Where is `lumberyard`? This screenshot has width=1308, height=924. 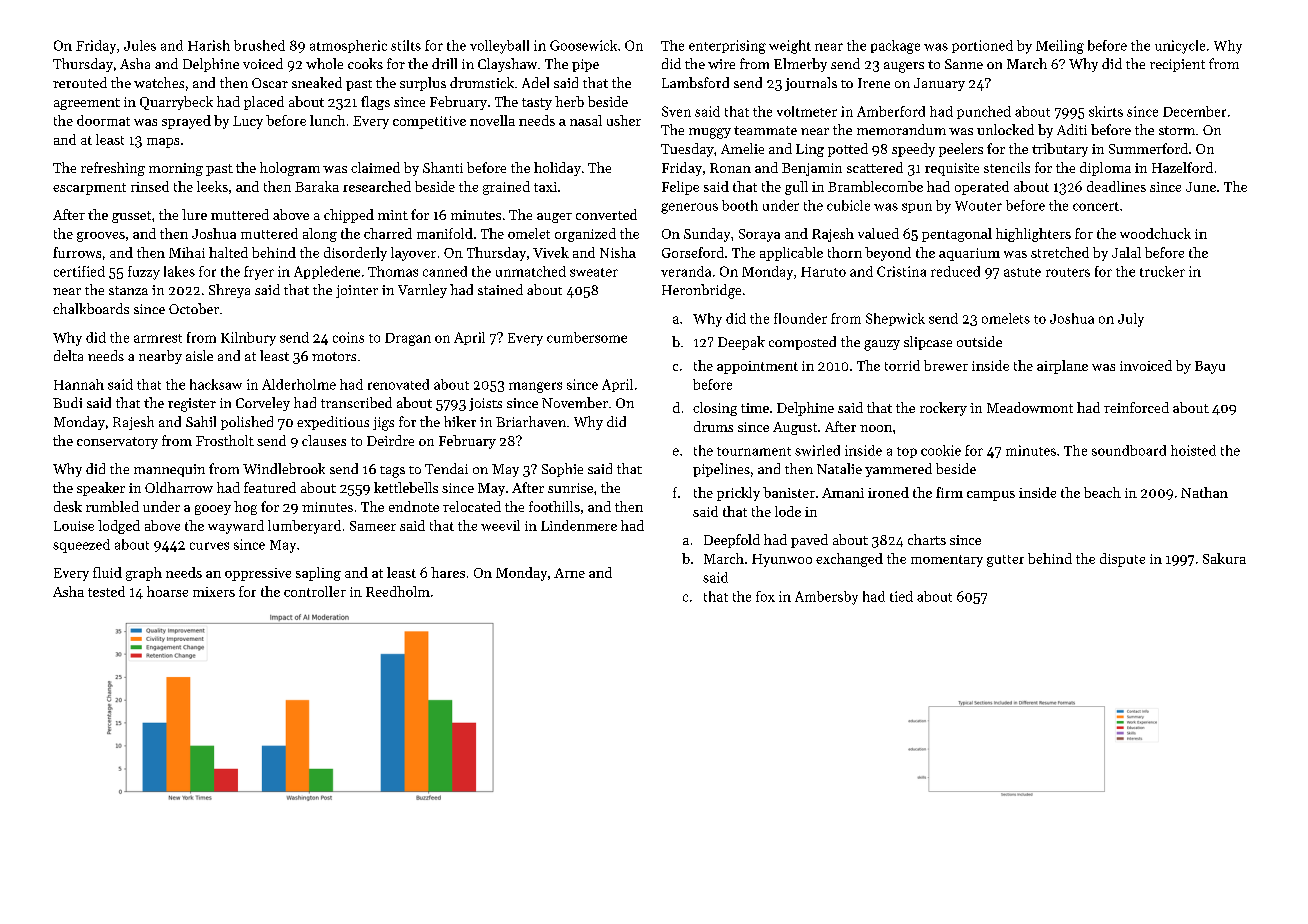 lumberyard is located at coordinates (304, 527).
